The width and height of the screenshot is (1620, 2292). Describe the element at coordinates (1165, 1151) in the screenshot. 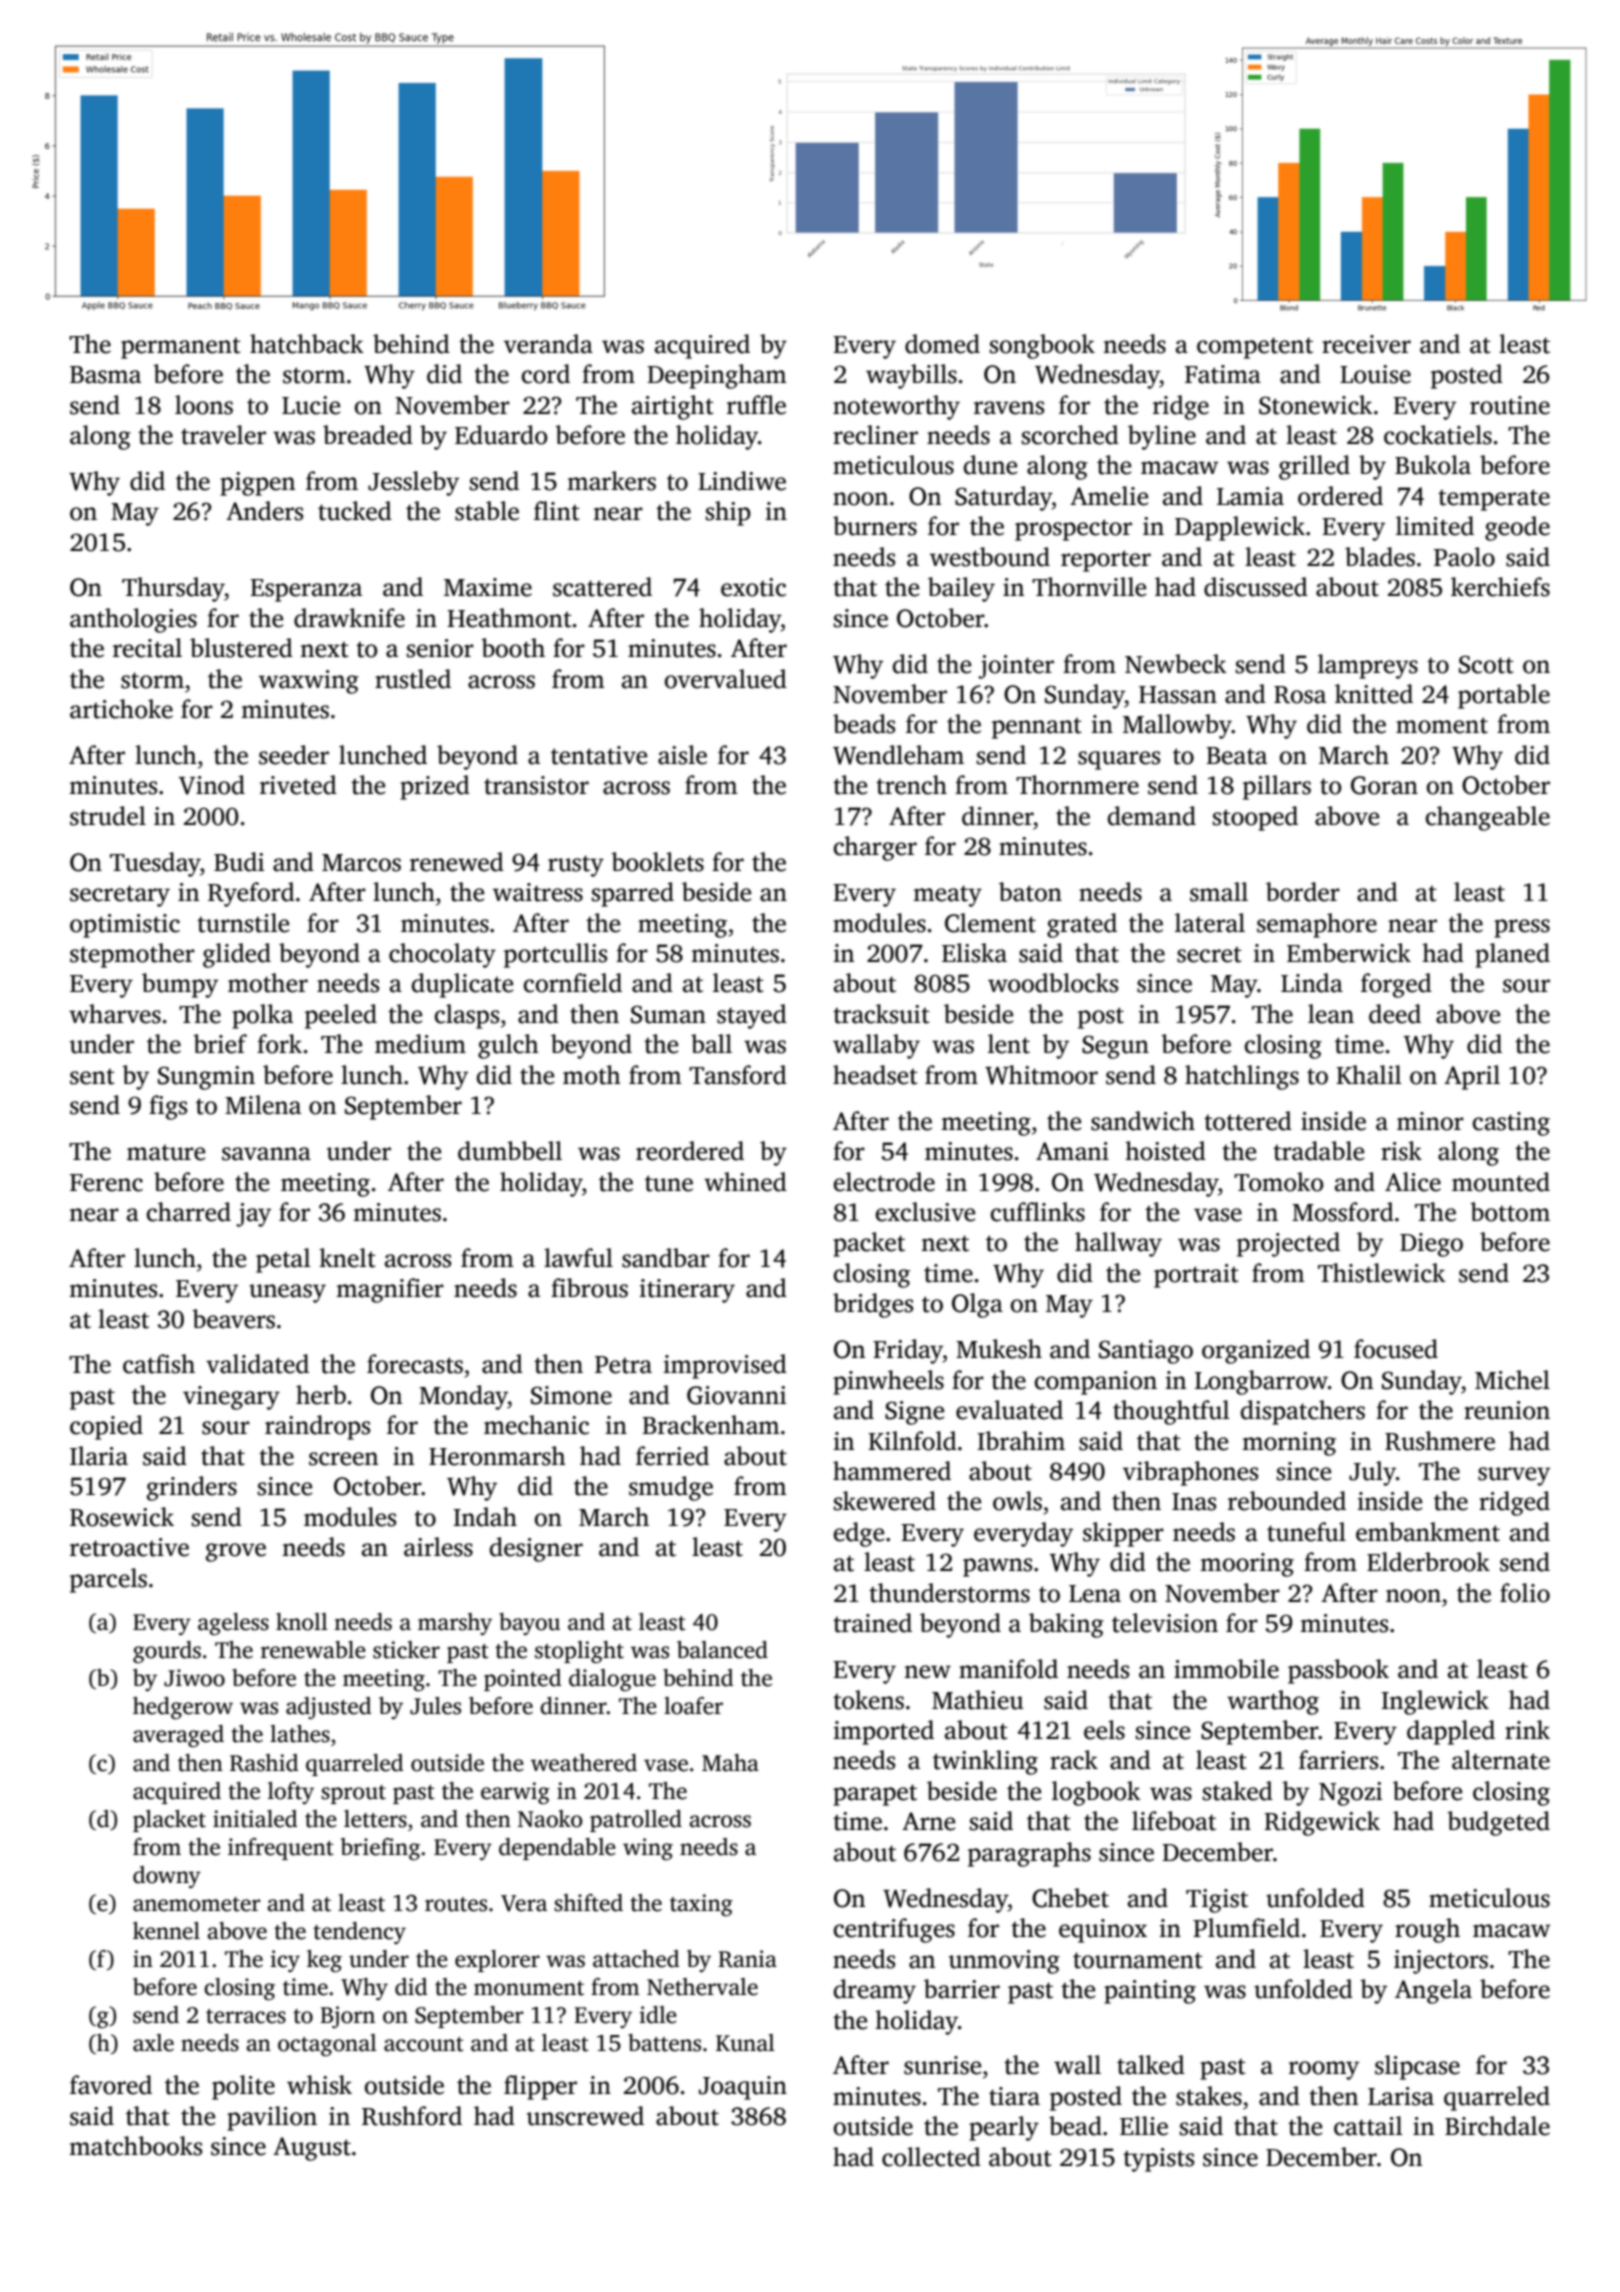

I see `hoisted` at that location.
